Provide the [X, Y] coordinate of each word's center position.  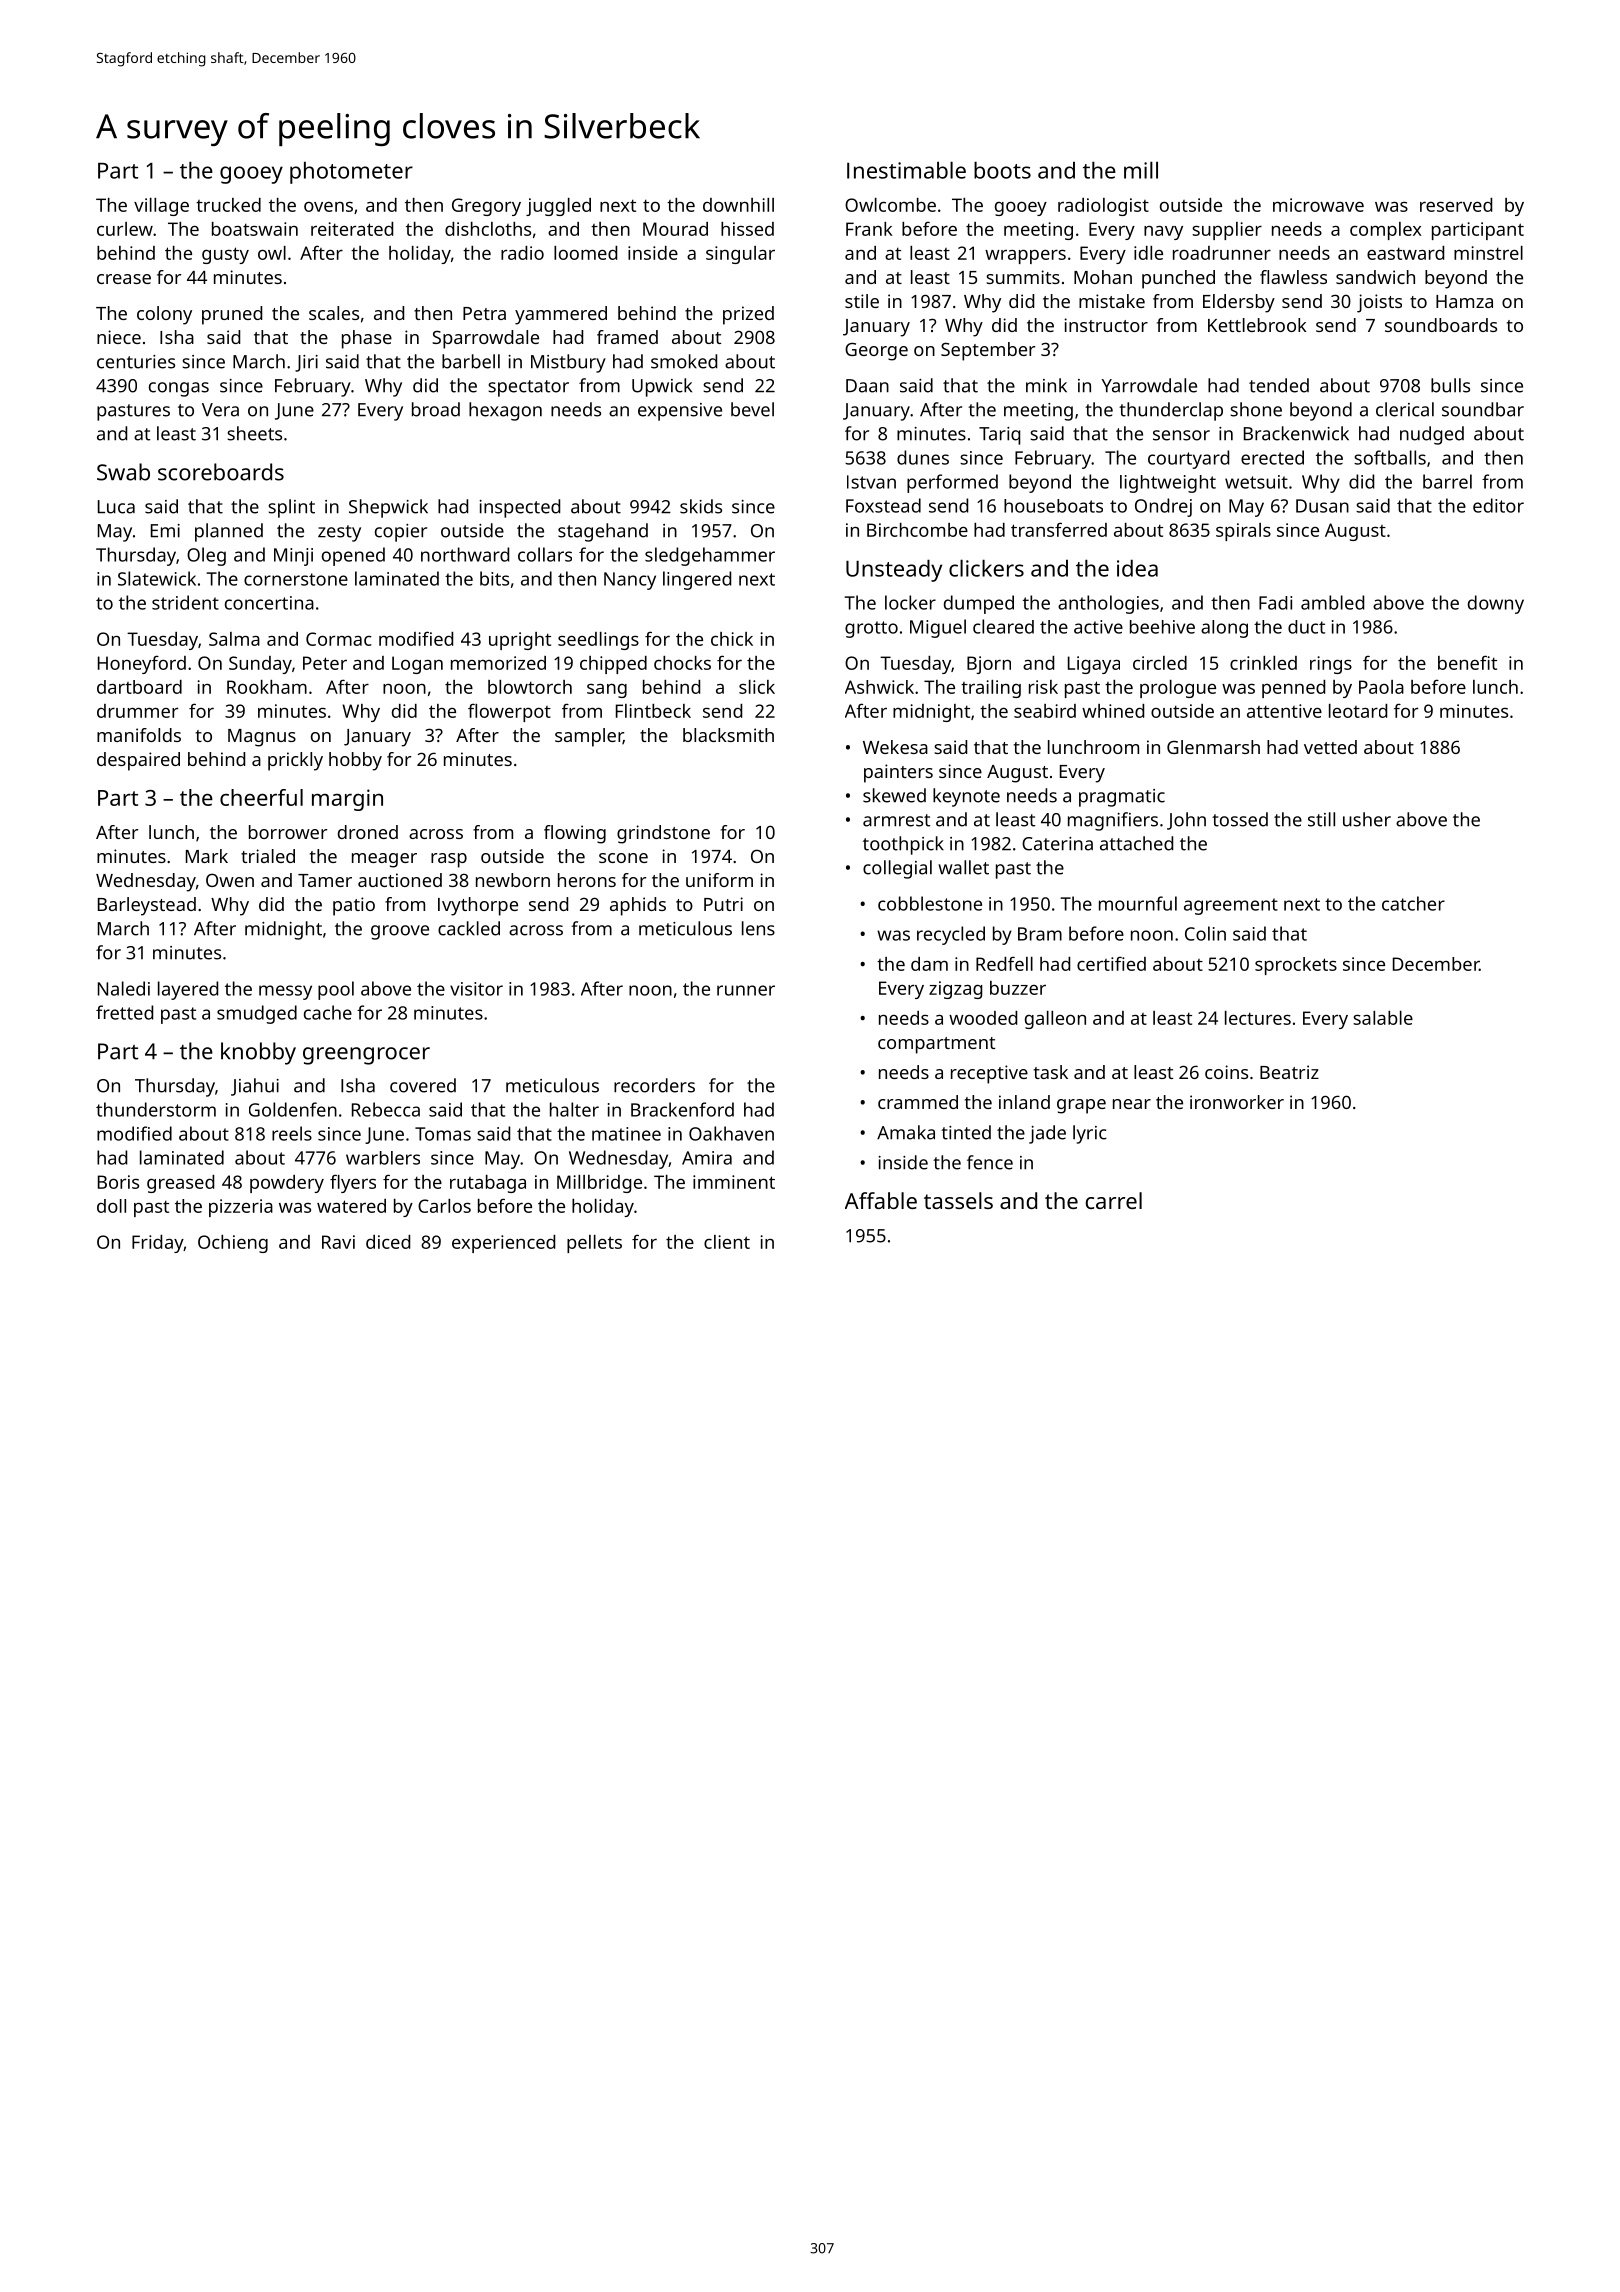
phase [367, 339]
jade [1047, 1134]
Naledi [124, 988]
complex [1386, 231]
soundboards [1441, 325]
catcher [1413, 903]
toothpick [903, 845]
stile [862, 301]
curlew [125, 229]
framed [627, 337]
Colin [1205, 933]
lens [758, 928]
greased [180, 1184]
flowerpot [509, 712]
